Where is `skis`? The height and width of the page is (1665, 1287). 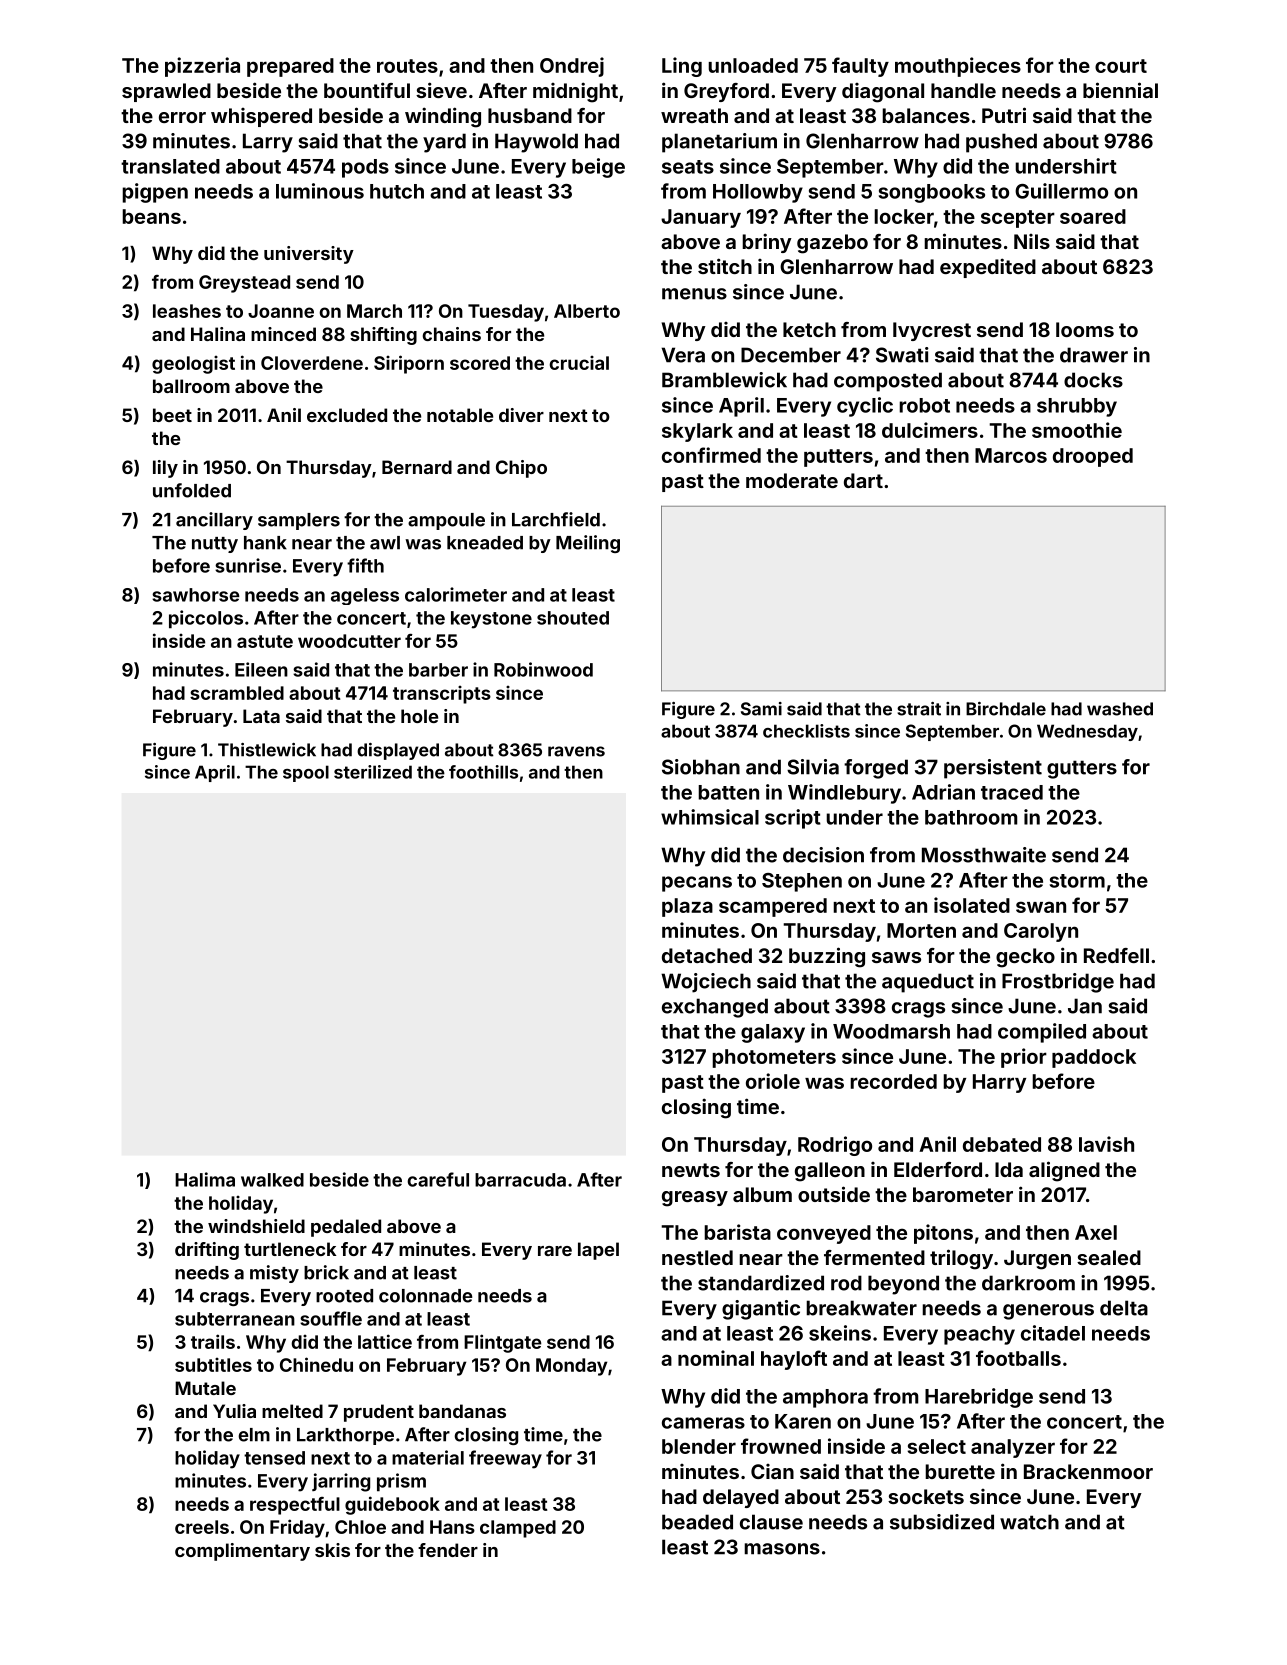 skis is located at coordinates (332, 1550).
